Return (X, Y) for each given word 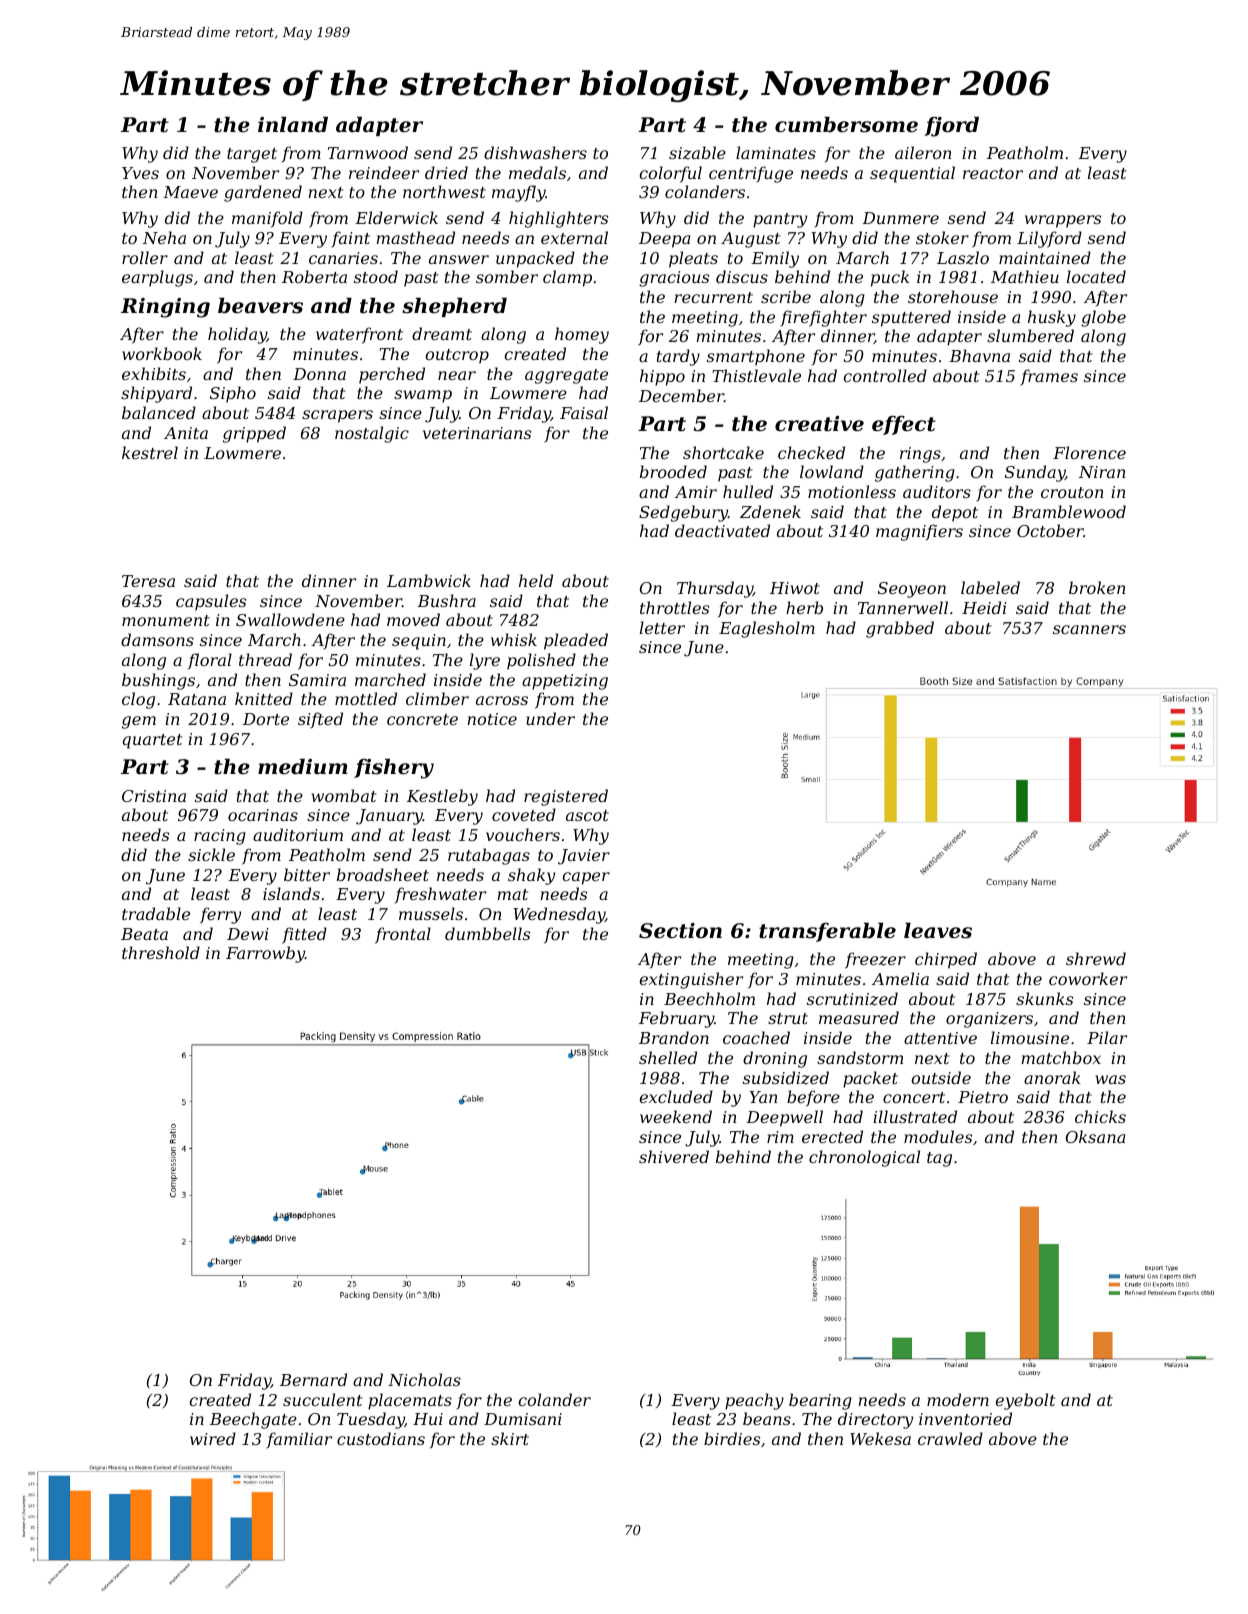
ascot (587, 815)
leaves (938, 930)
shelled (668, 1057)
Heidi (984, 607)
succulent (323, 1399)
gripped (254, 434)
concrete (422, 719)
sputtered (911, 318)
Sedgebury (683, 513)
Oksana (1095, 1136)
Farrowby (265, 954)
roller (145, 257)
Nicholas (424, 1379)
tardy (678, 357)
